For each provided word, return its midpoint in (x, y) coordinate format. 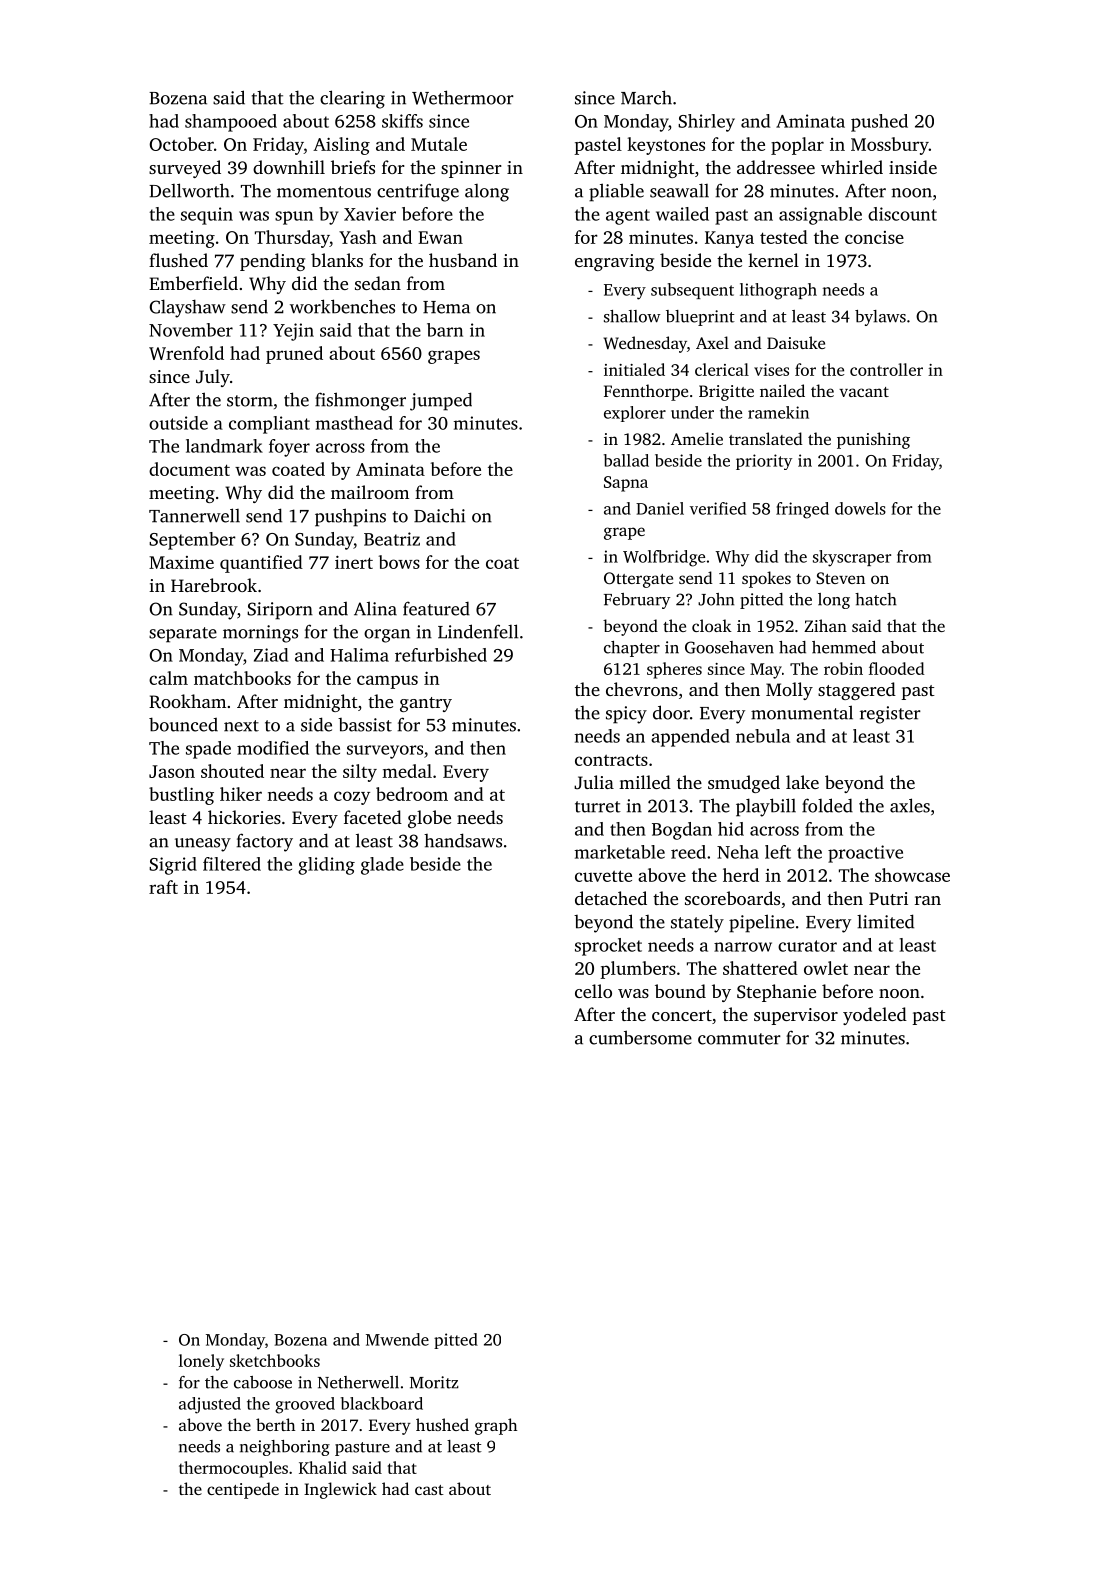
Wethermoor (463, 97)
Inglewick (340, 1490)
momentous (324, 192)
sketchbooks (275, 1360)
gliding (326, 866)
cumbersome (640, 1037)
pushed (879, 123)
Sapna (626, 484)
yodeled (875, 1016)
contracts (611, 760)
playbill (766, 807)
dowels (860, 508)
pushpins (350, 517)
